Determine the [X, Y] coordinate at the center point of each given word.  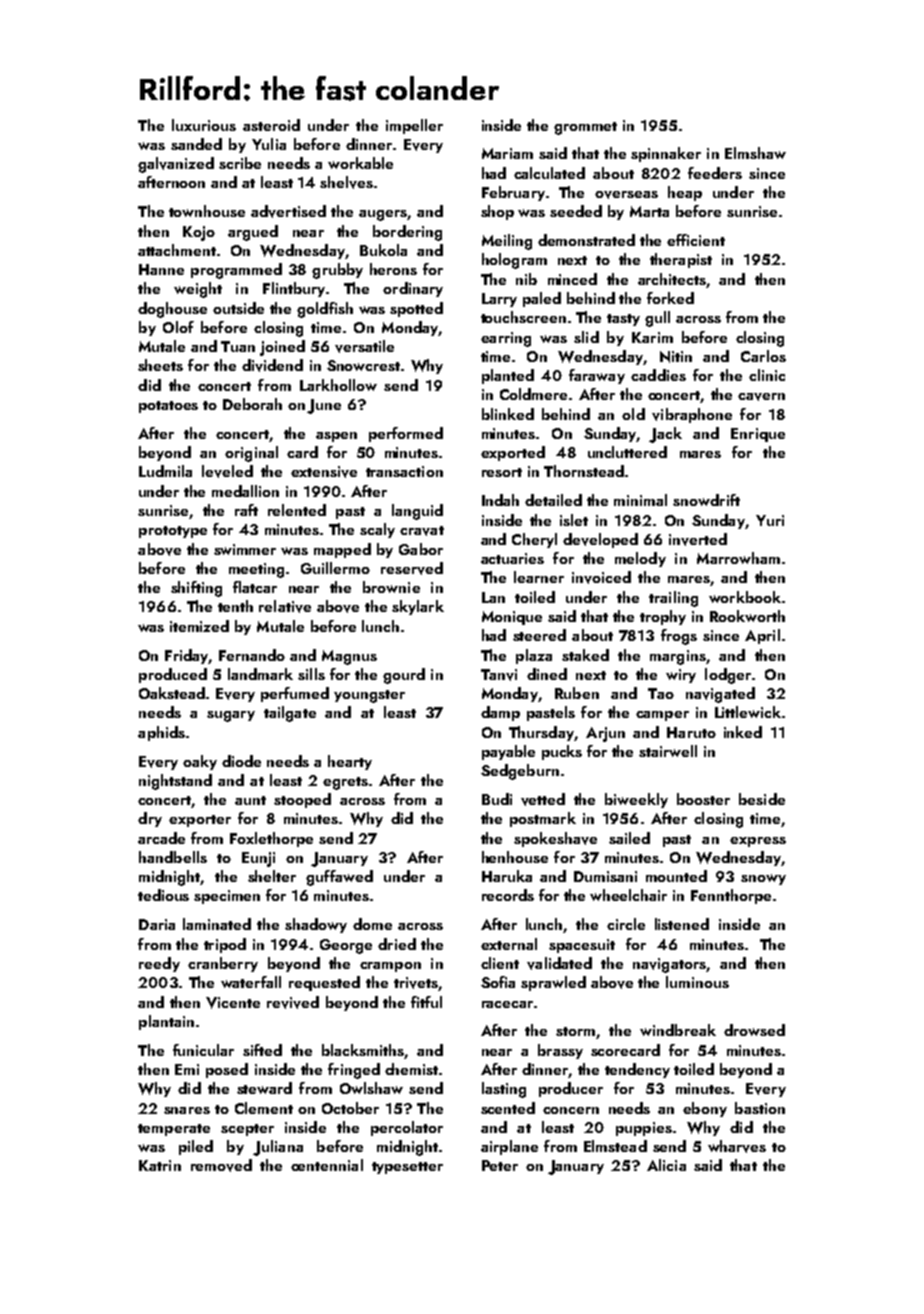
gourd [404, 676]
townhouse [207, 211]
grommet [585, 128]
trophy [663, 617]
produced [173, 675]
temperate [174, 1130]
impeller [414, 126]
